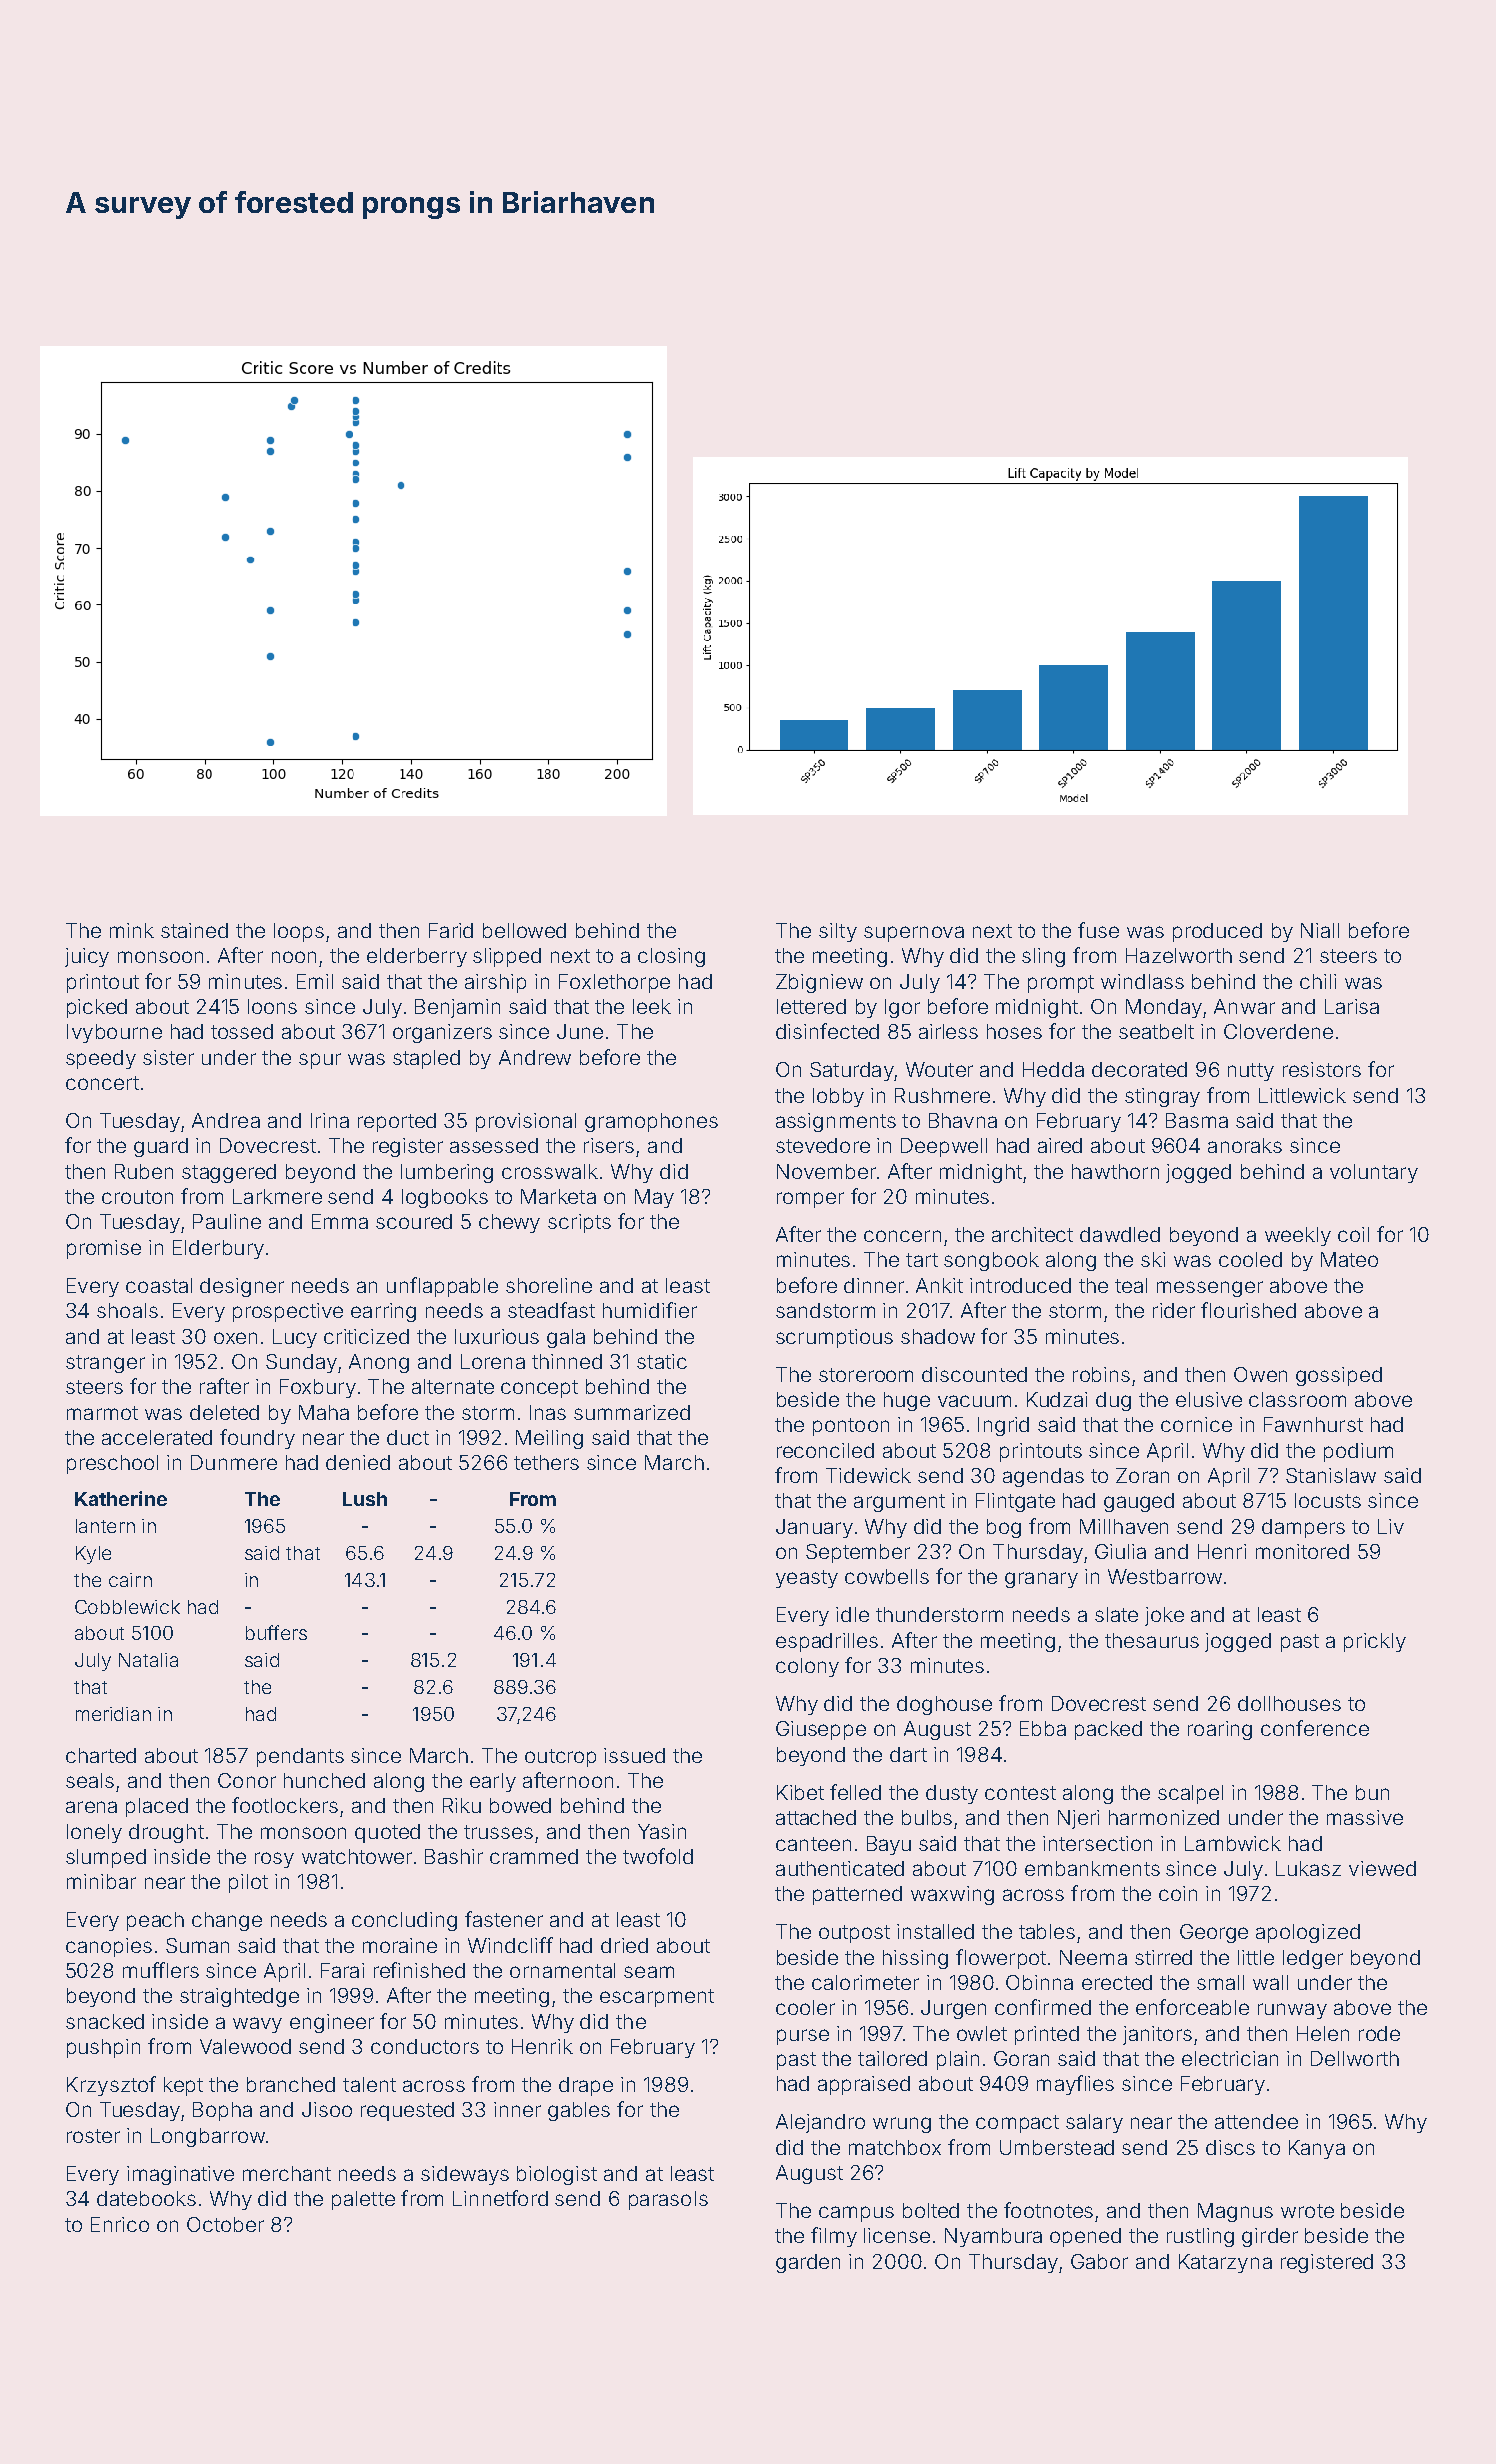  Describe the element at coordinates (1308, 1868) in the screenshot. I see `Lukasz` at that location.
